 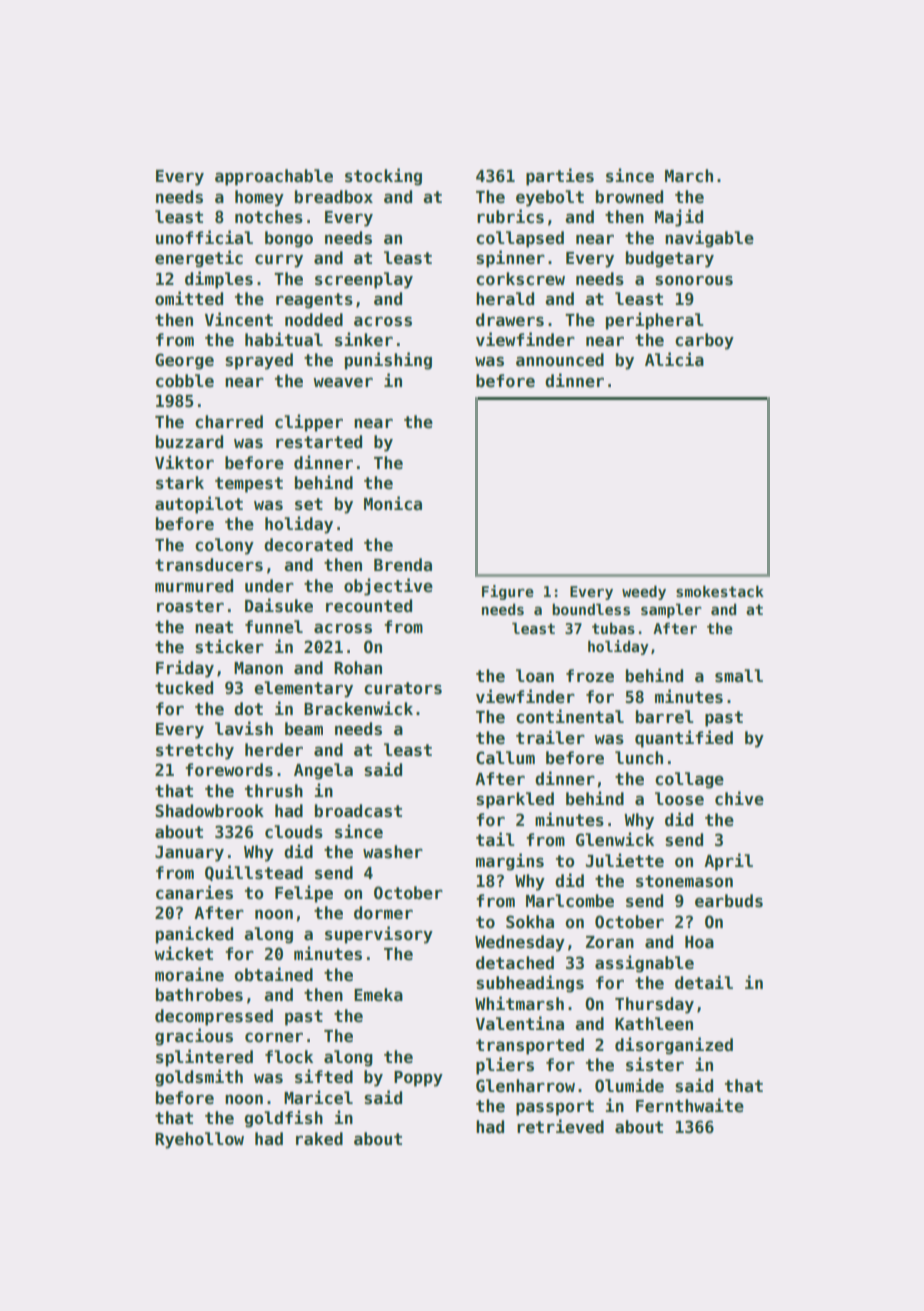 What do you see at coordinates (639, 758) in the document?
I see `lunch` at bounding box center [639, 758].
